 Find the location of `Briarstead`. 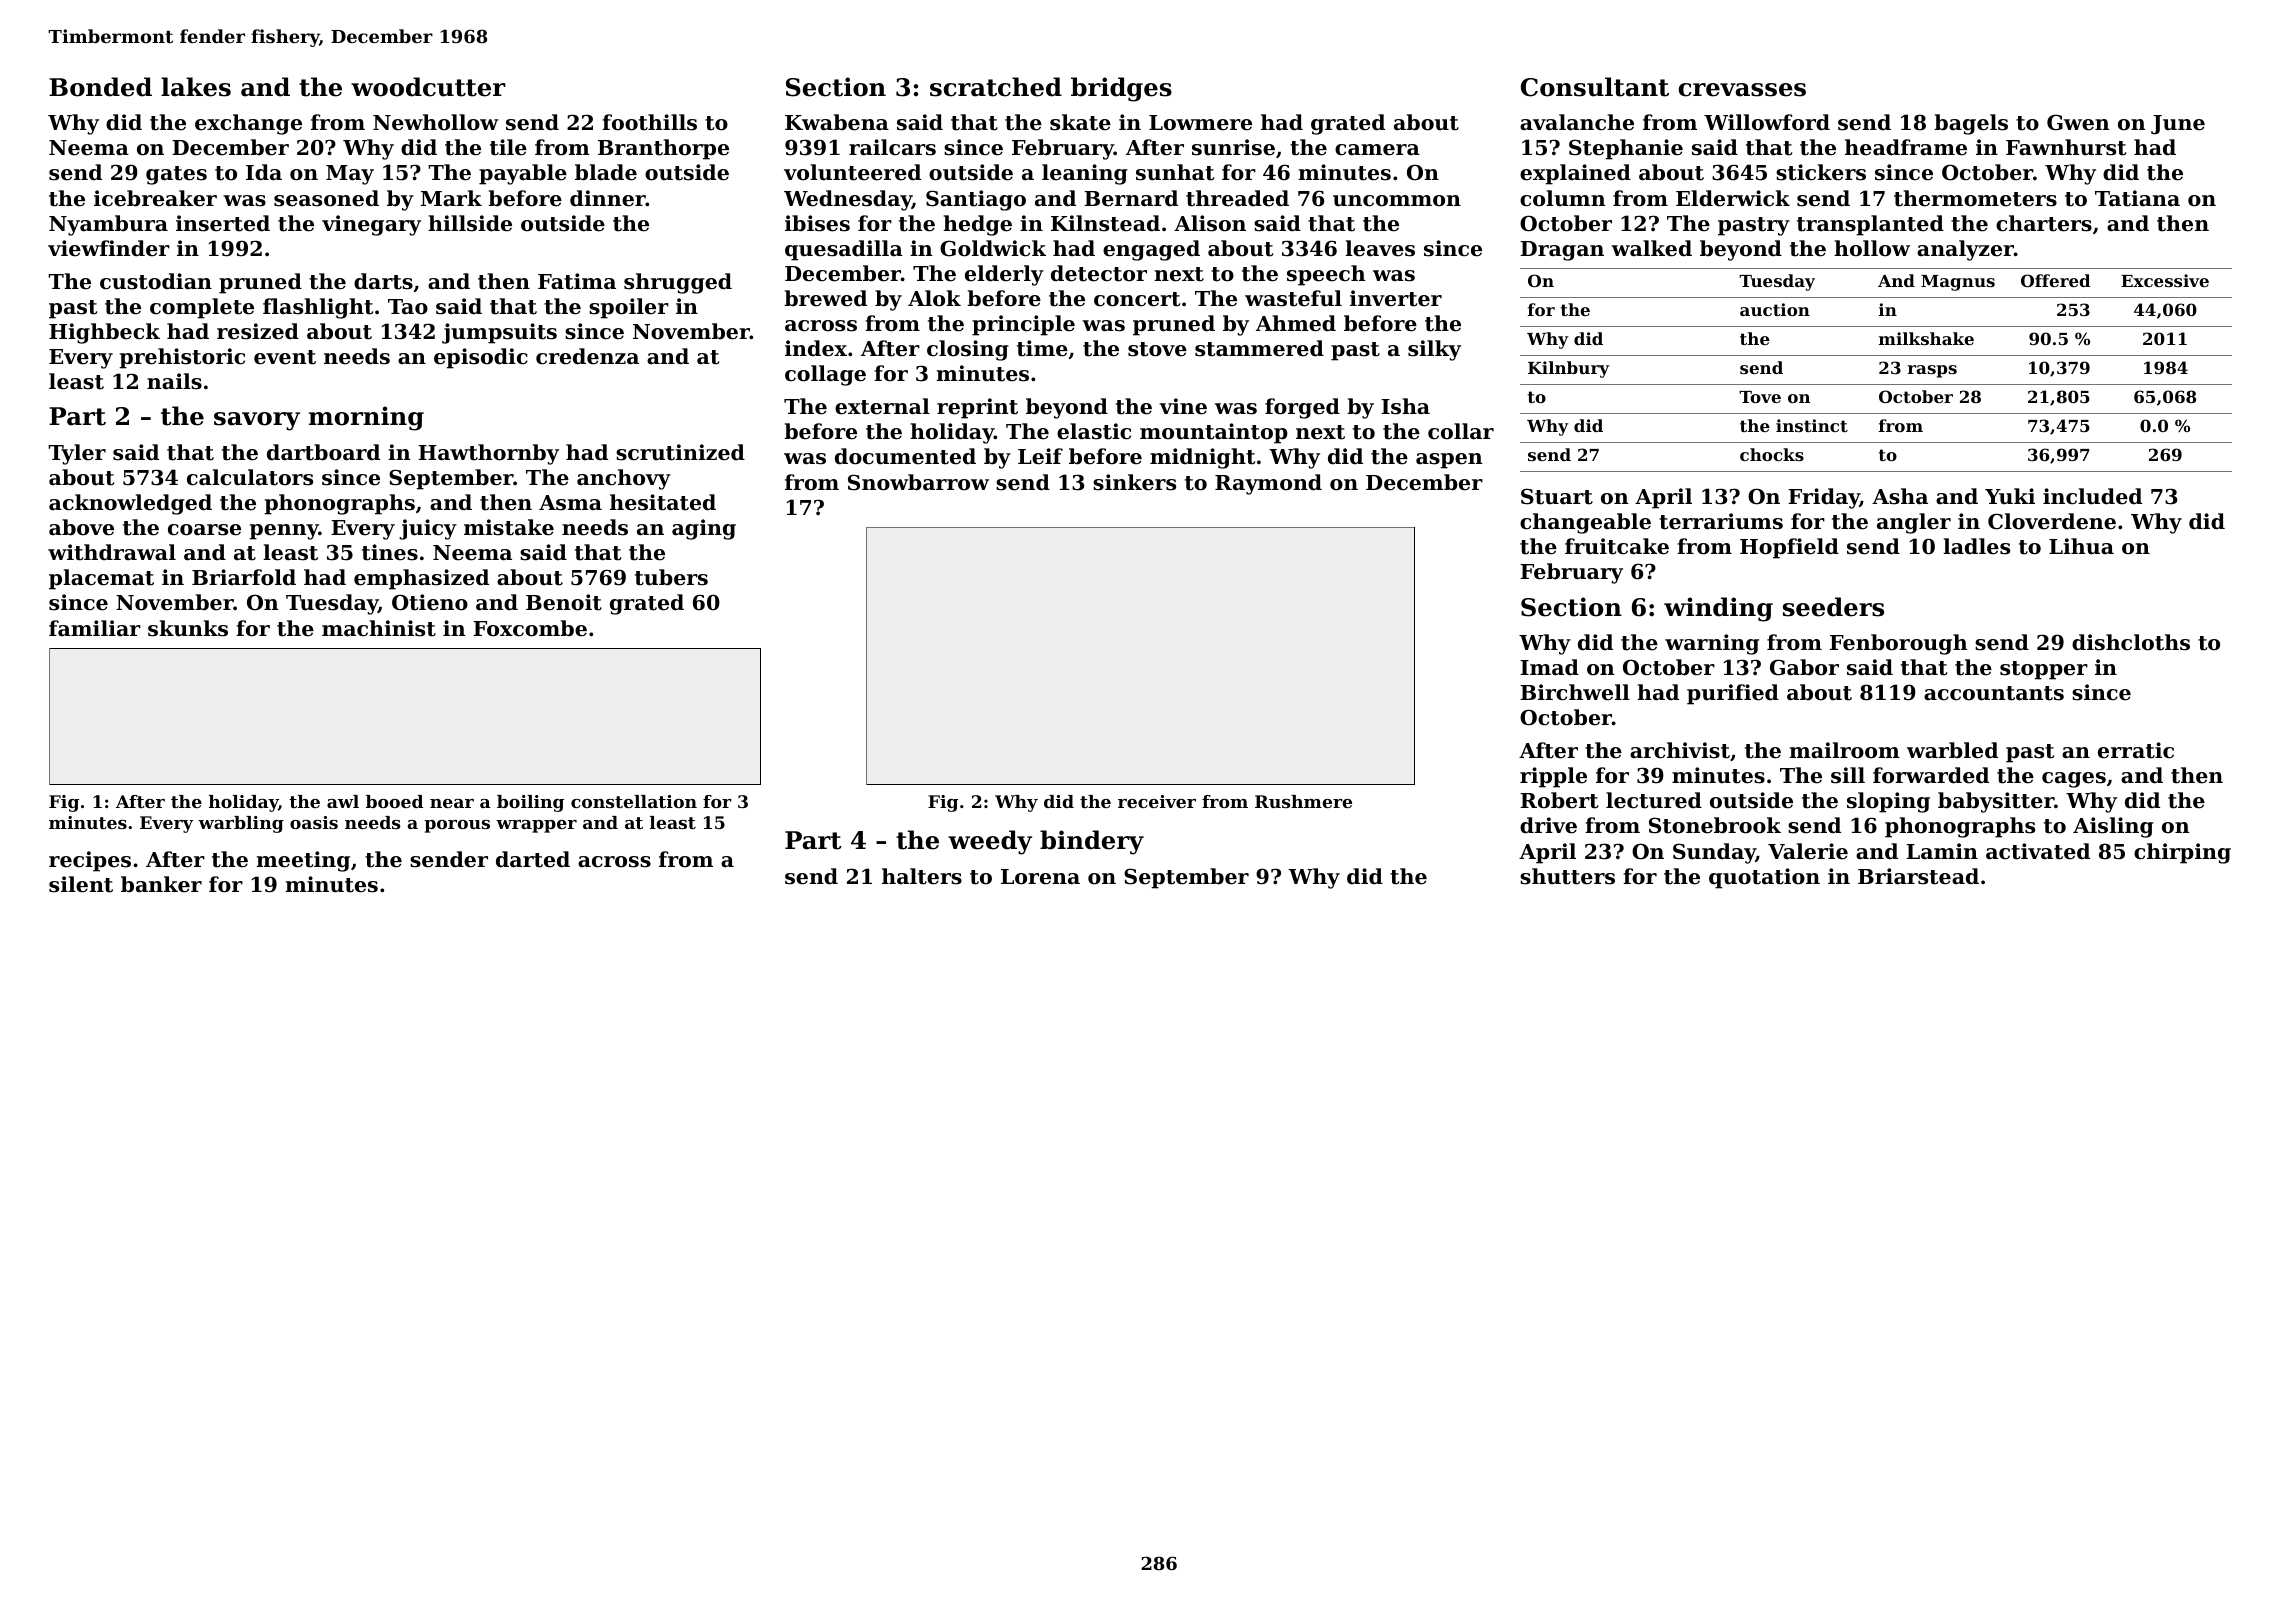

Briarstead is located at coordinates (1918, 876).
